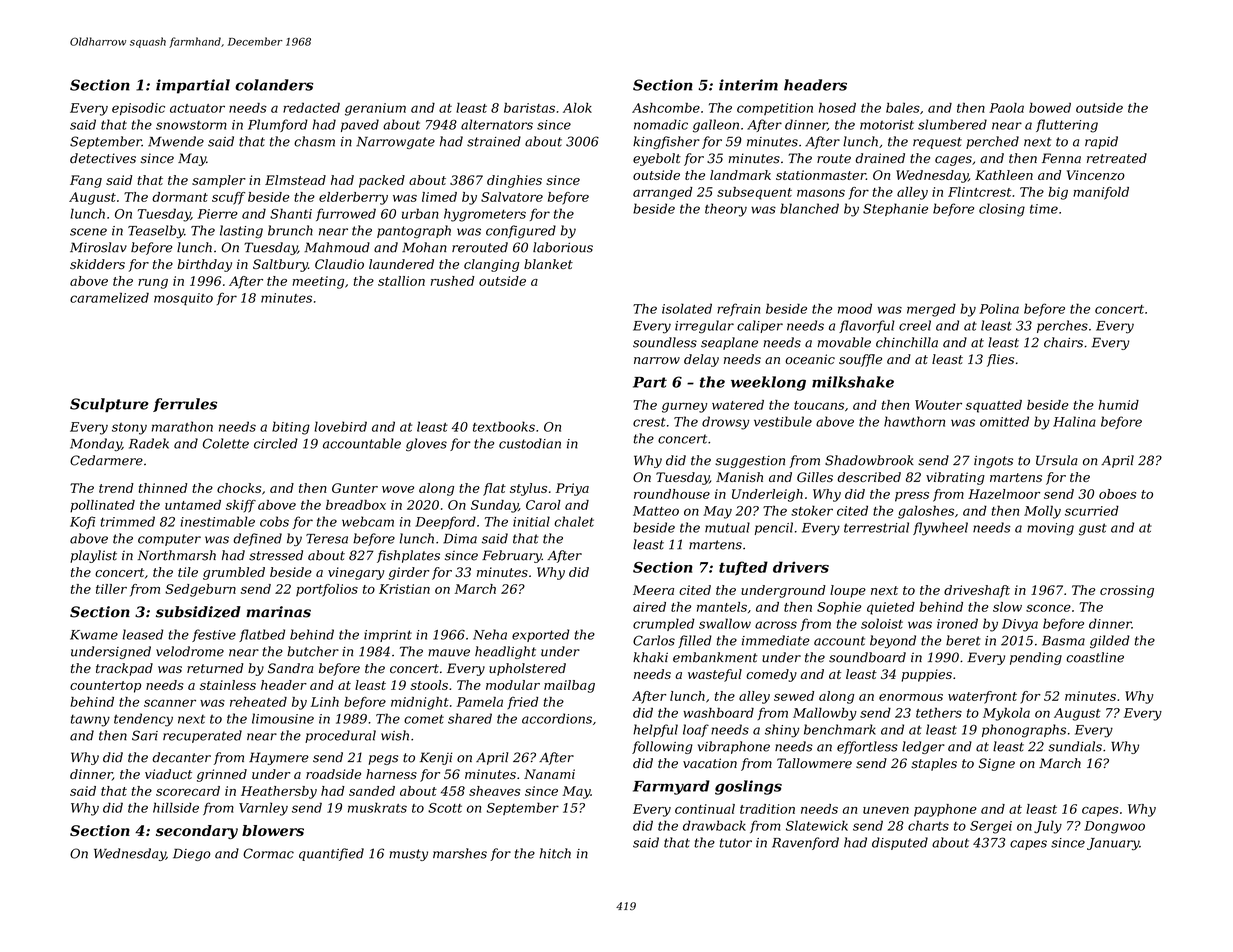  What do you see at coordinates (337, 247) in the page?
I see `Mahmoud` at bounding box center [337, 247].
